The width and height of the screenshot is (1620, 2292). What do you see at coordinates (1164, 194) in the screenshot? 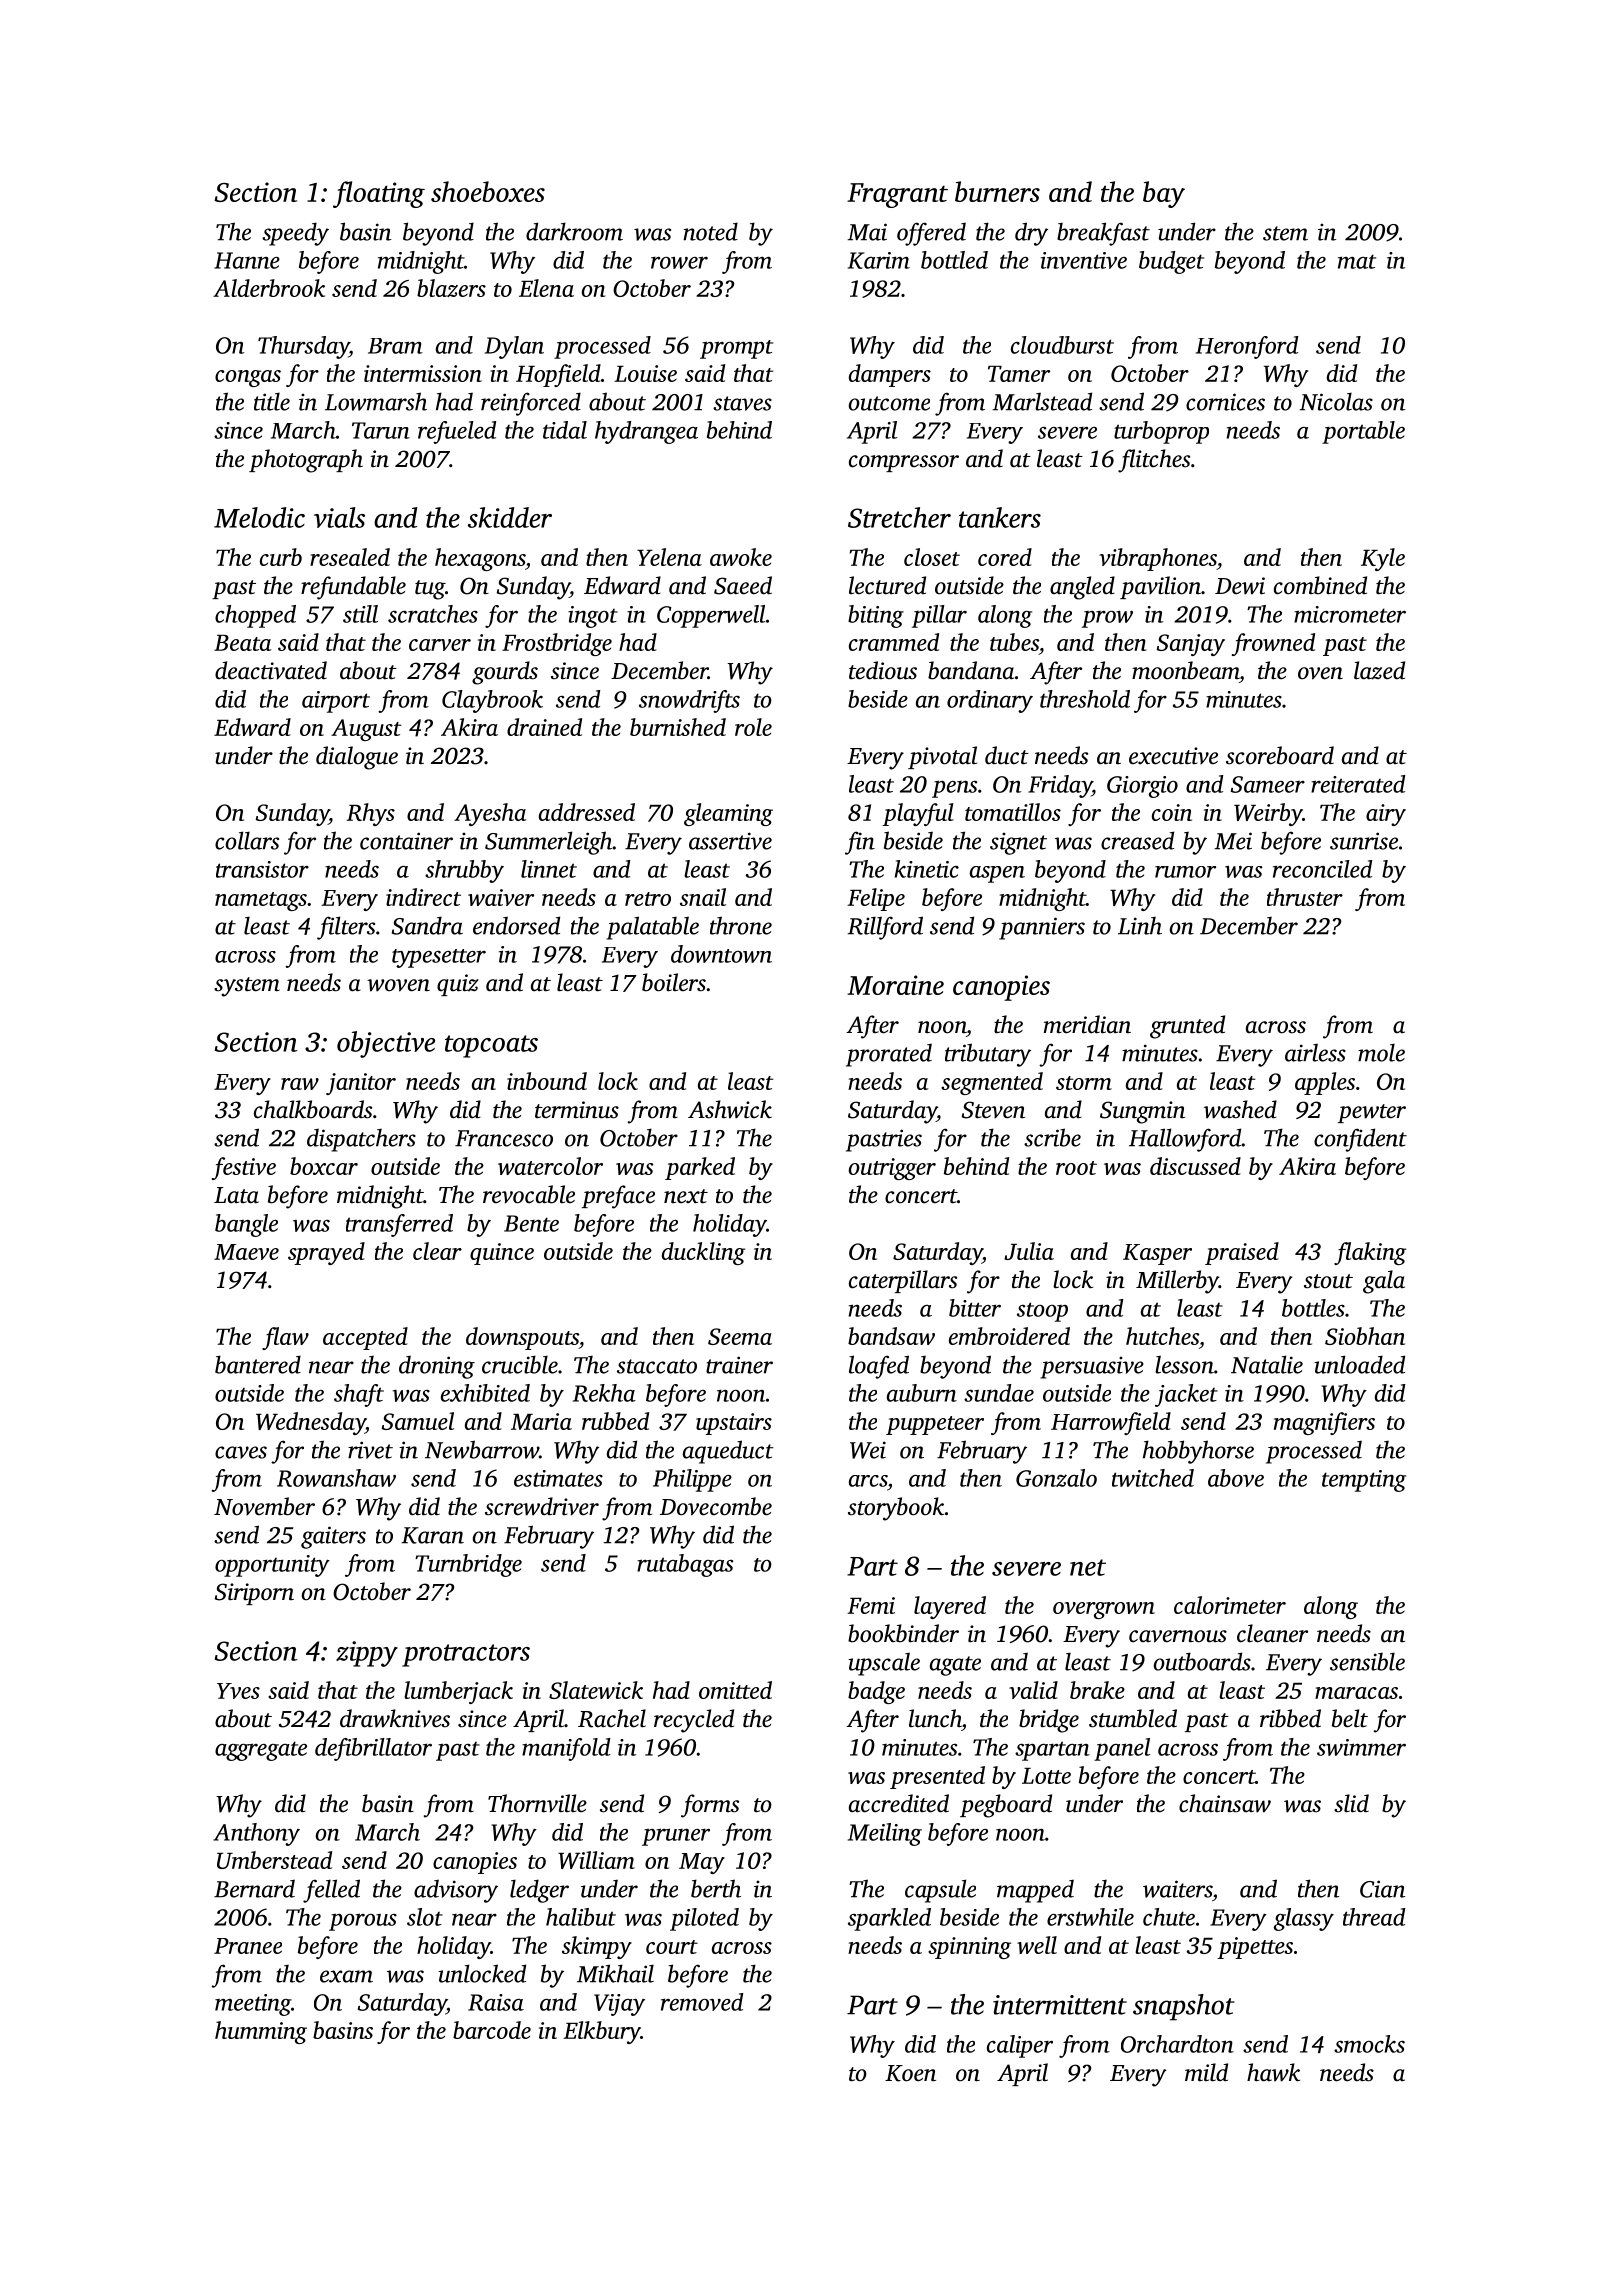
I see `bay` at bounding box center [1164, 194].
